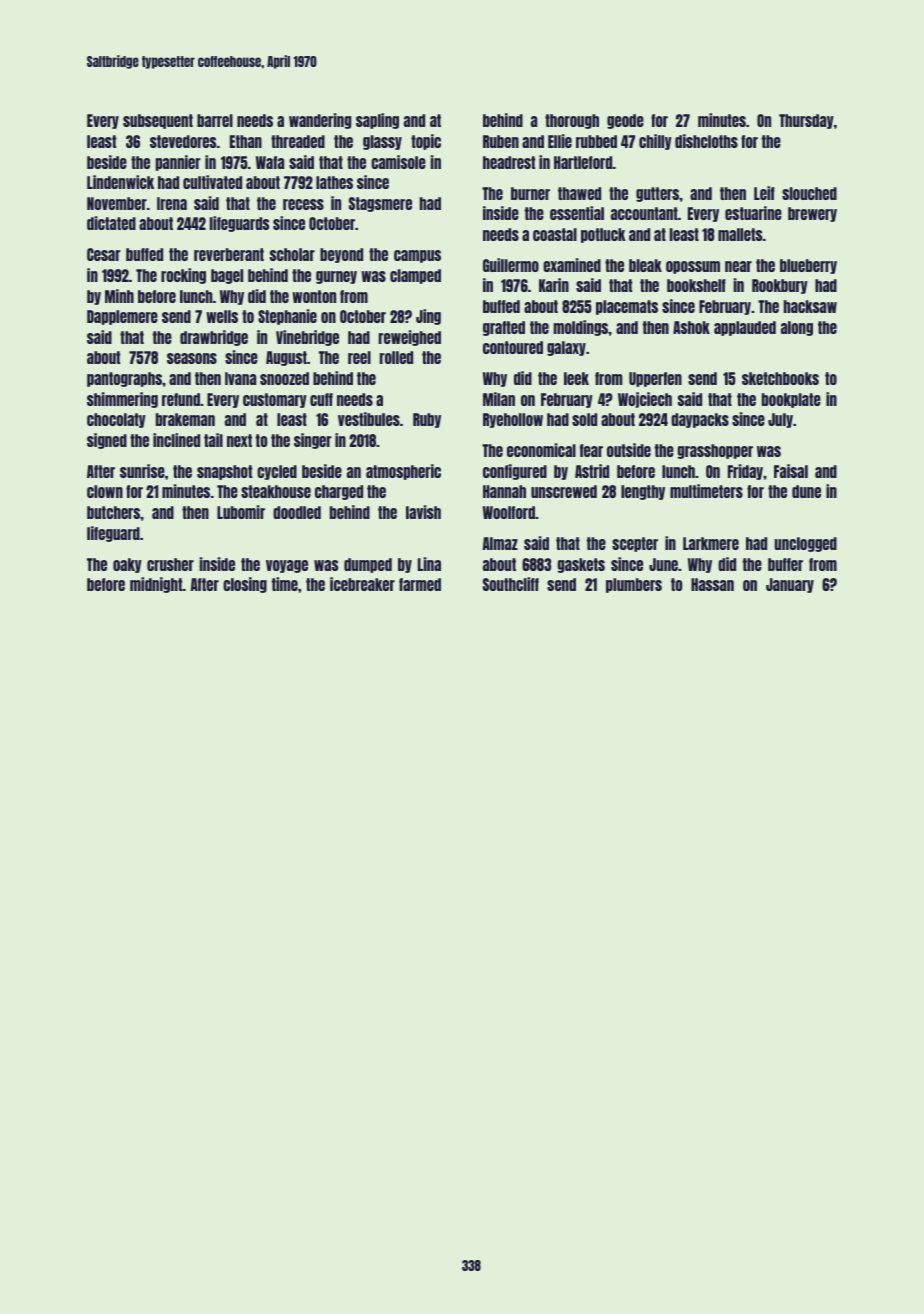  Describe the element at coordinates (158, 121) in the image. I see `subsequent` at that location.
